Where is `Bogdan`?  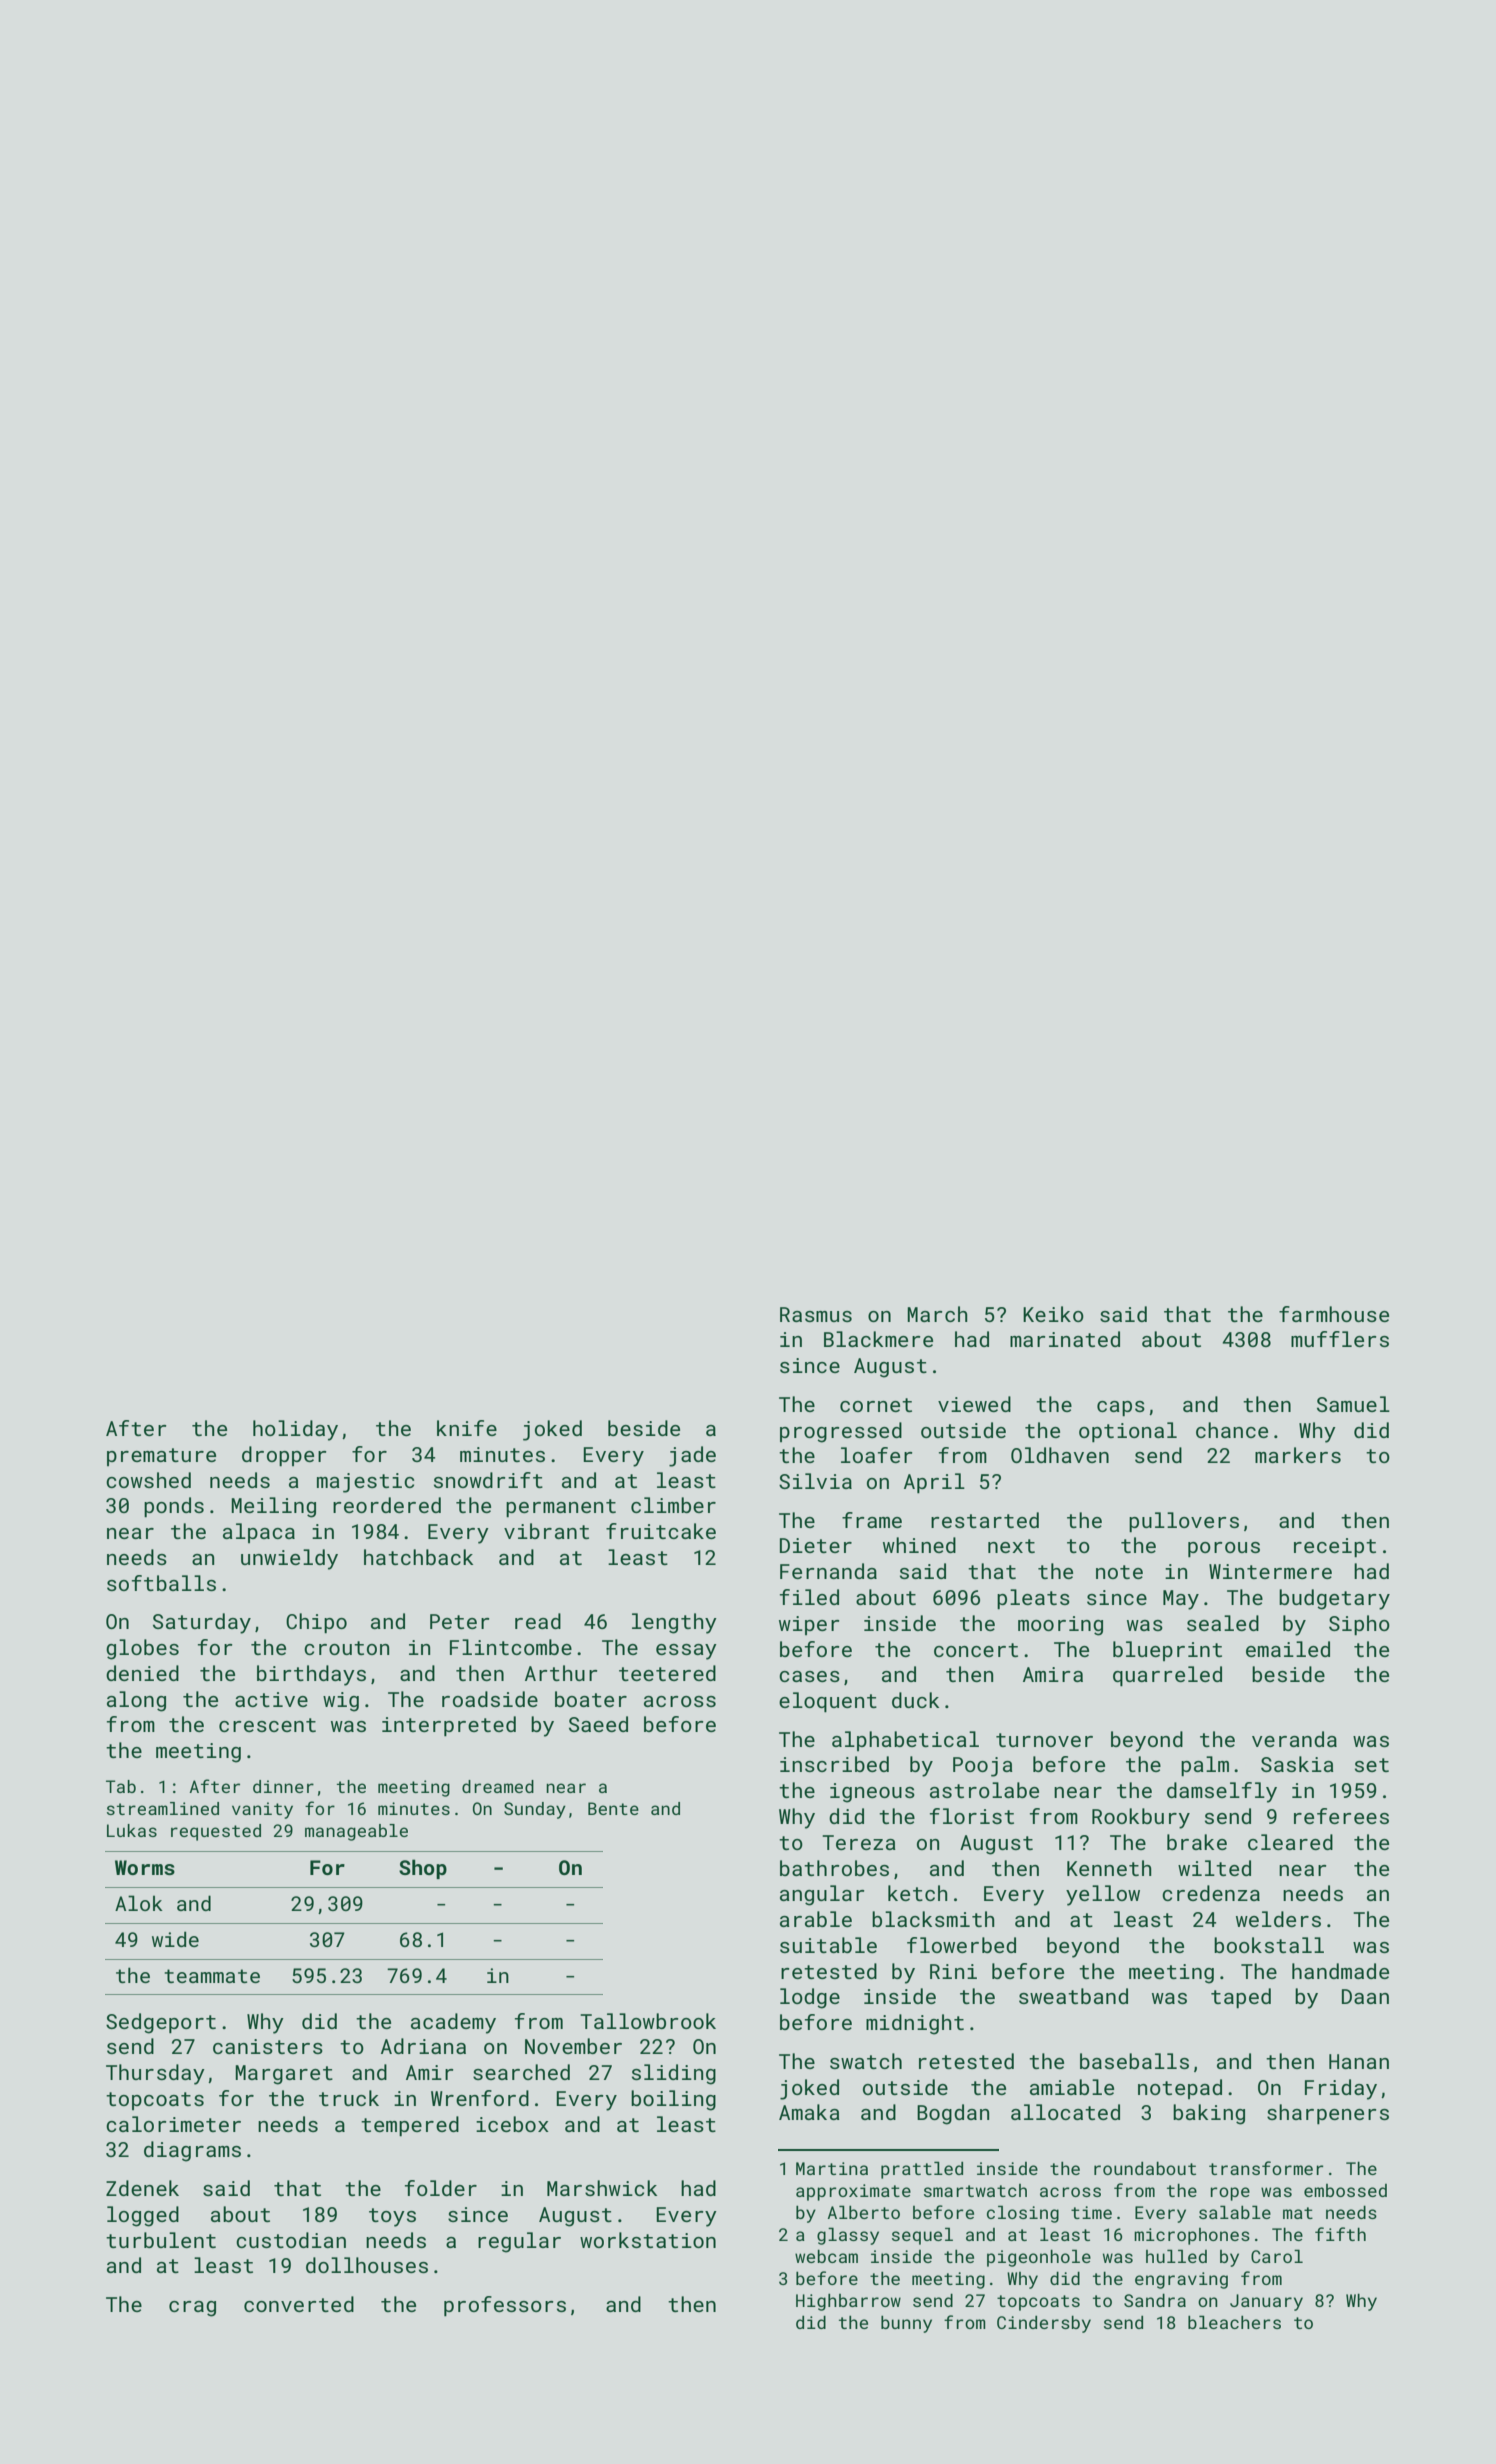 Bogdan is located at coordinates (953, 2114).
